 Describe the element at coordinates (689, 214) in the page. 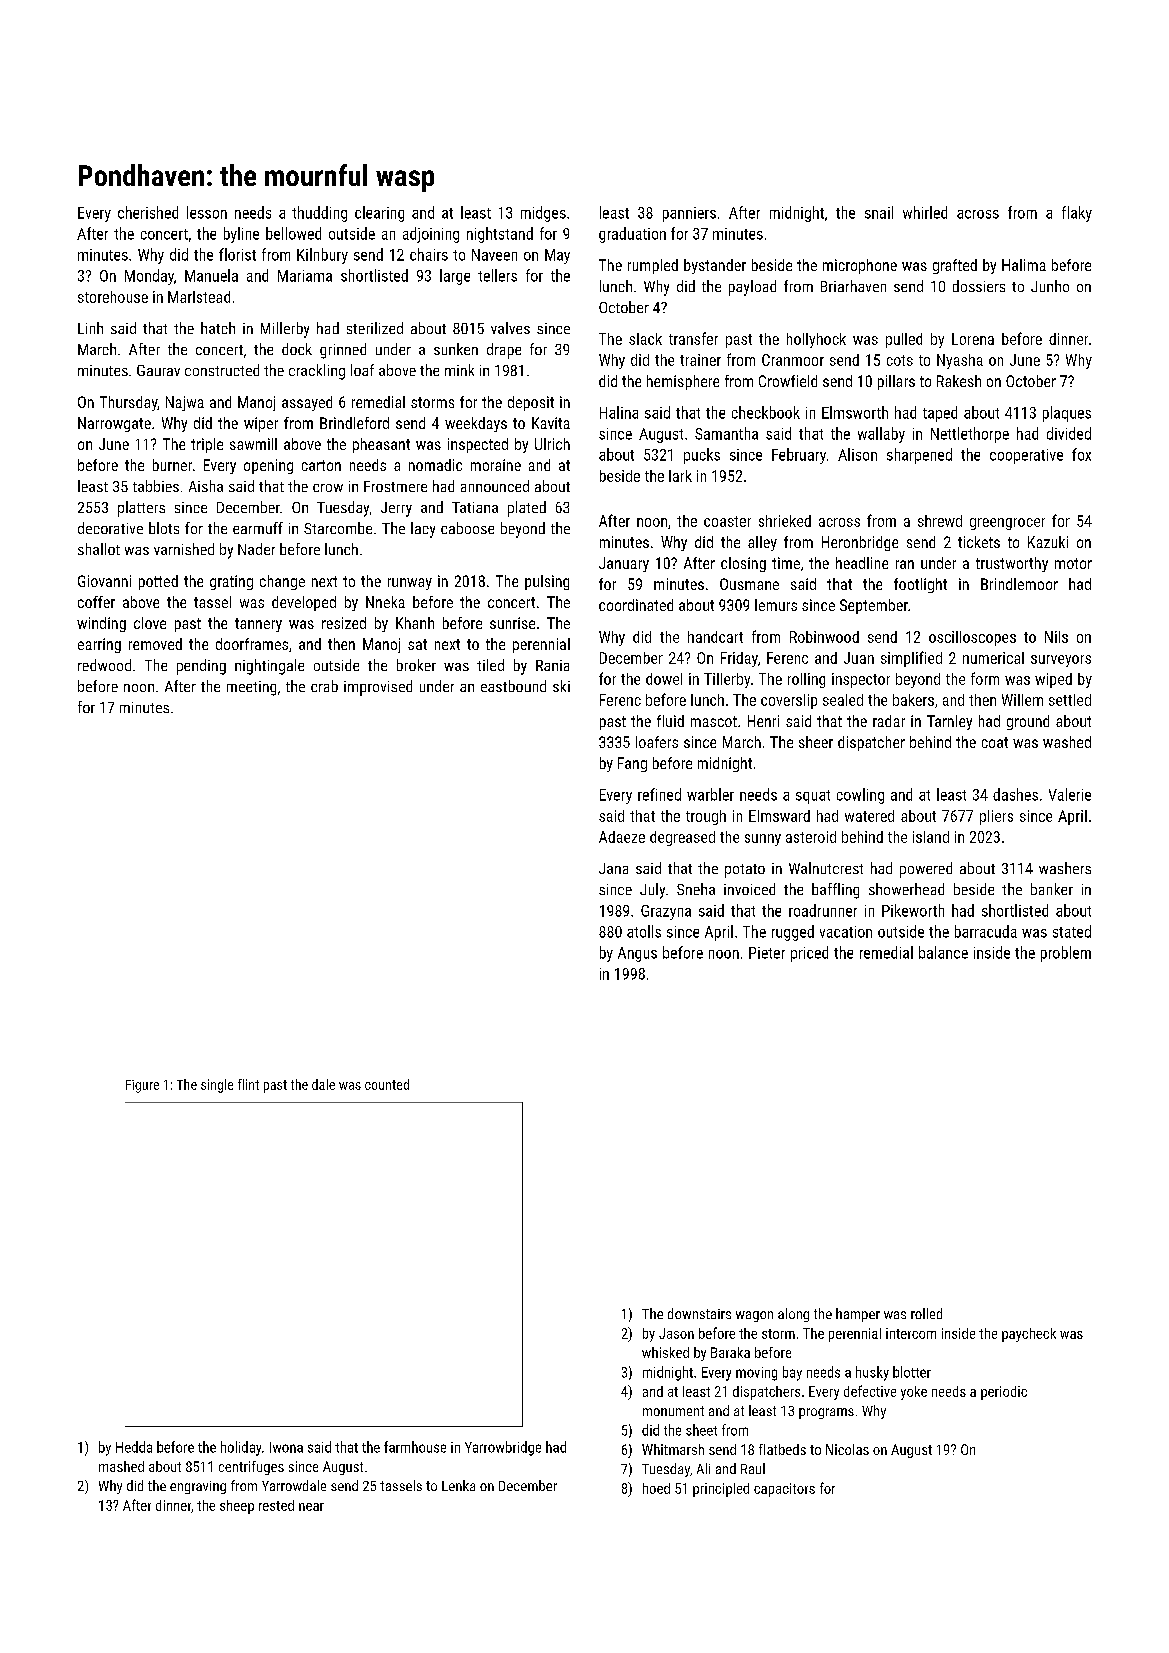

I see `panniers` at that location.
